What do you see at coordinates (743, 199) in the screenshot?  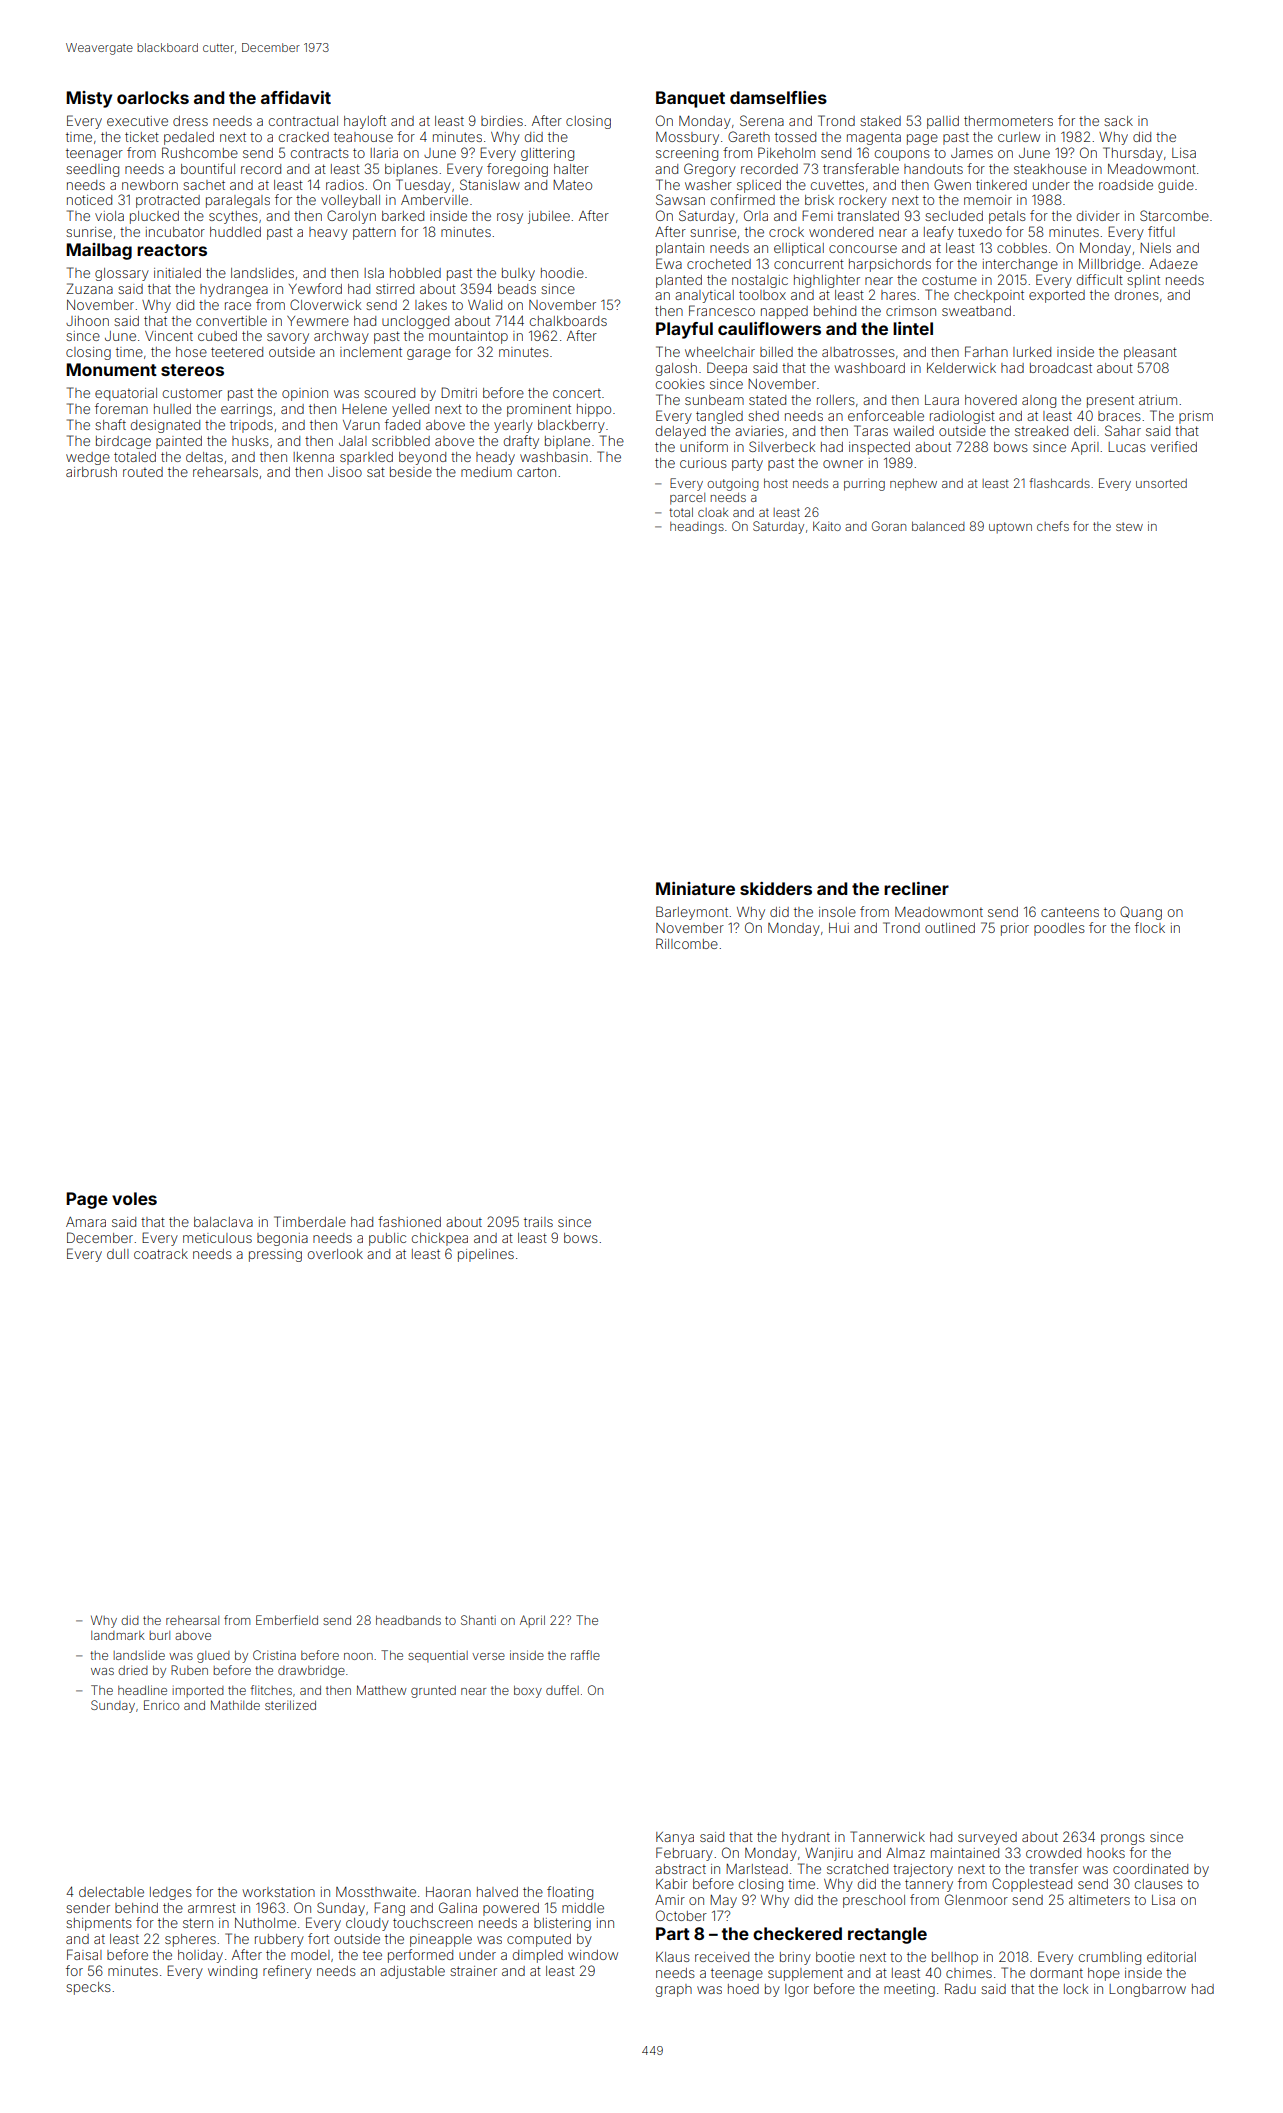 I see `confirmed` at bounding box center [743, 199].
